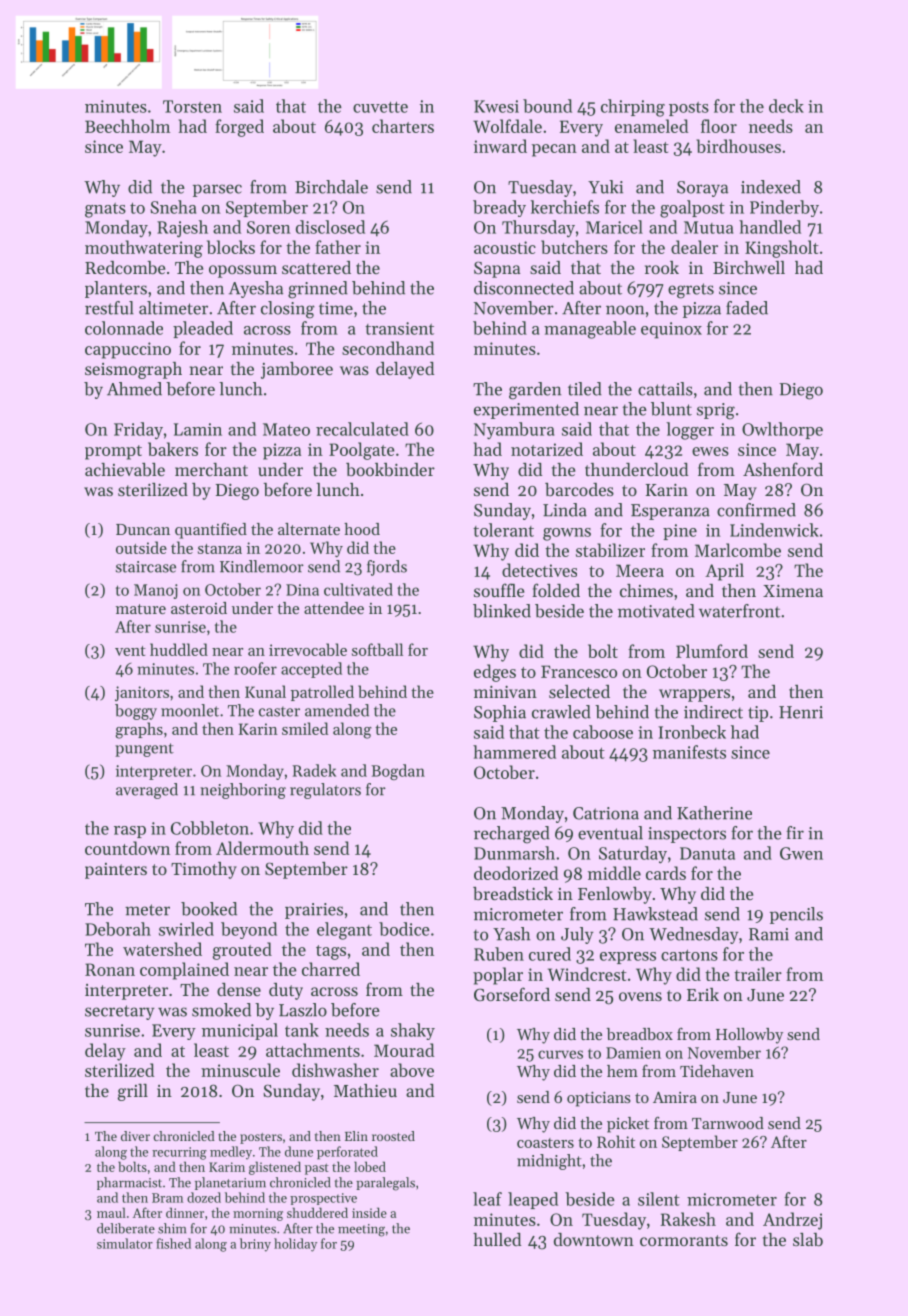  Describe the element at coordinates (656, 611) in the screenshot. I see `motivated` at that location.
